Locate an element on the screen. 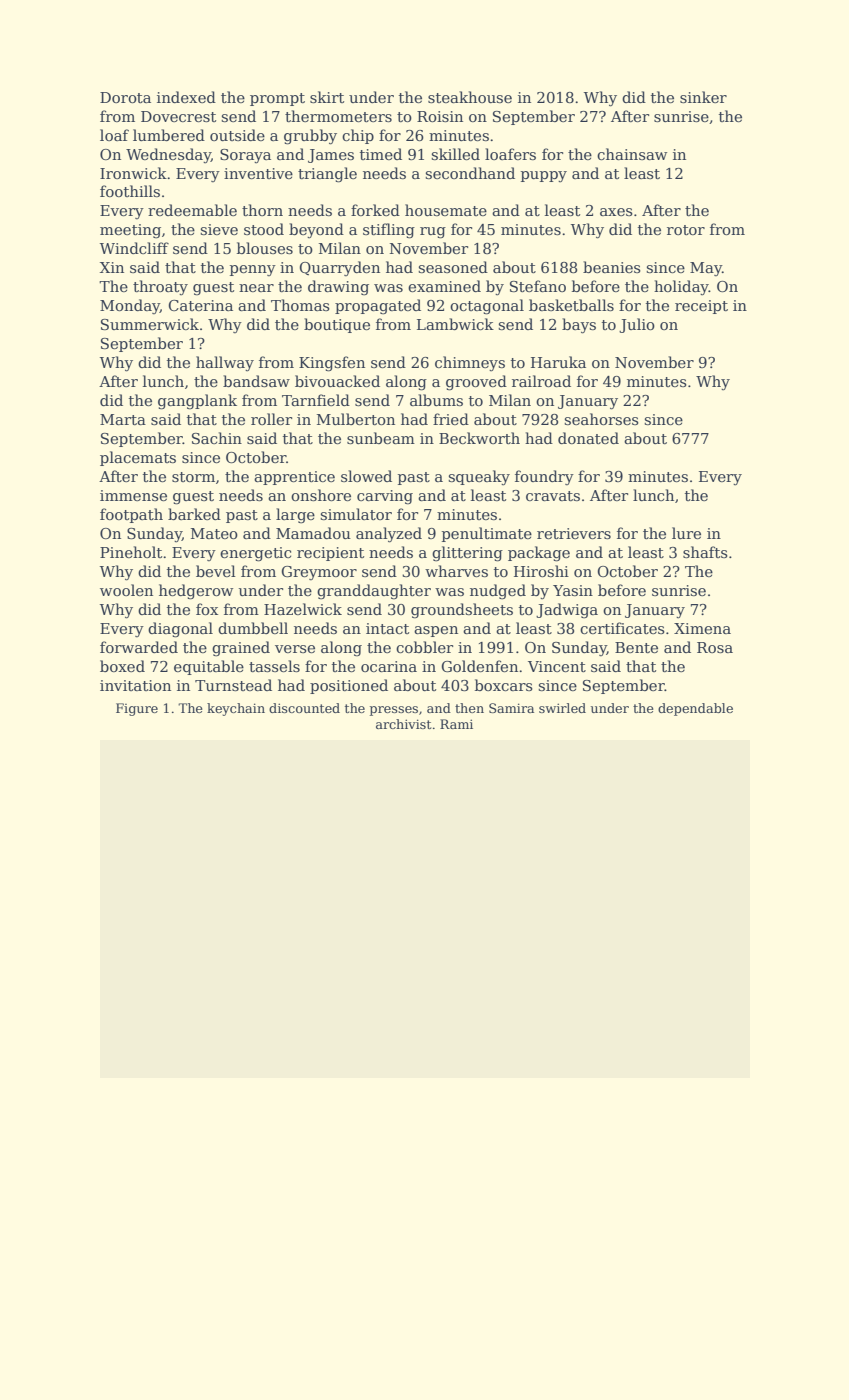 The width and height of the screenshot is (849, 1400). Sachin is located at coordinates (217, 438).
